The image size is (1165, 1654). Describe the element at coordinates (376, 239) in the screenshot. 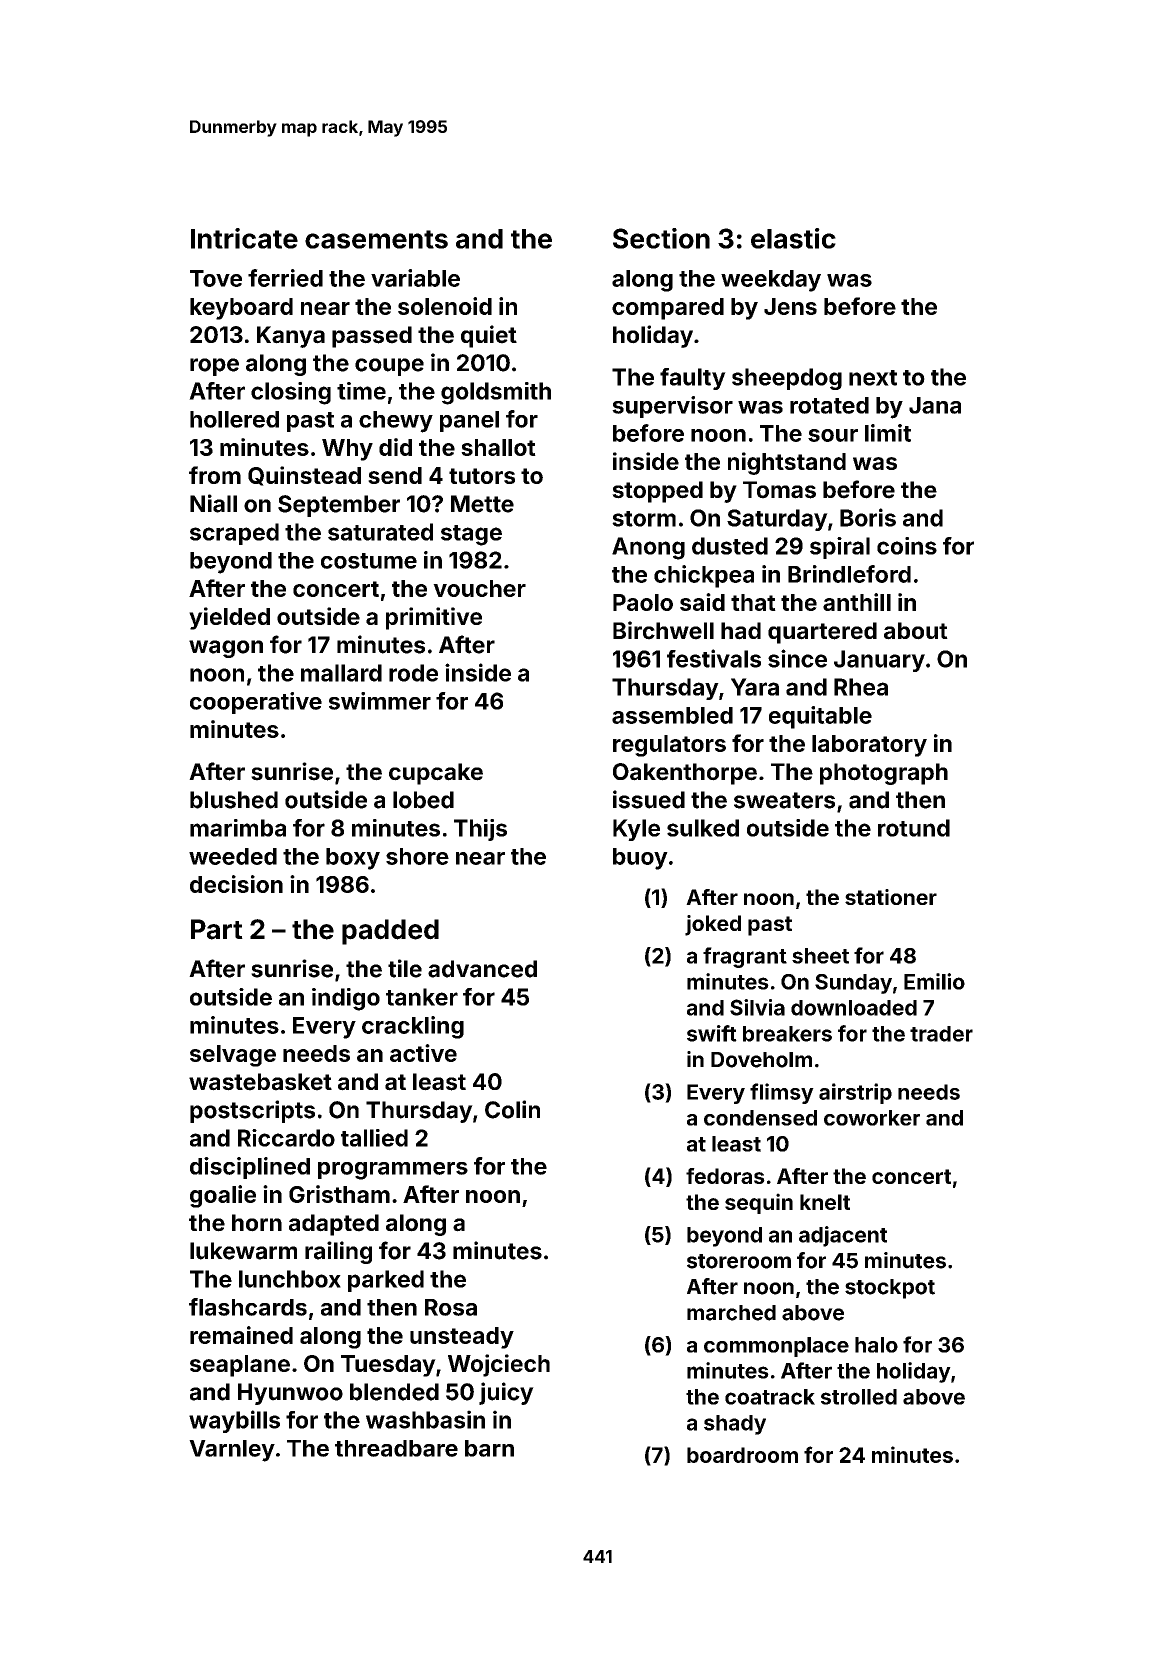

I see `casements` at that location.
